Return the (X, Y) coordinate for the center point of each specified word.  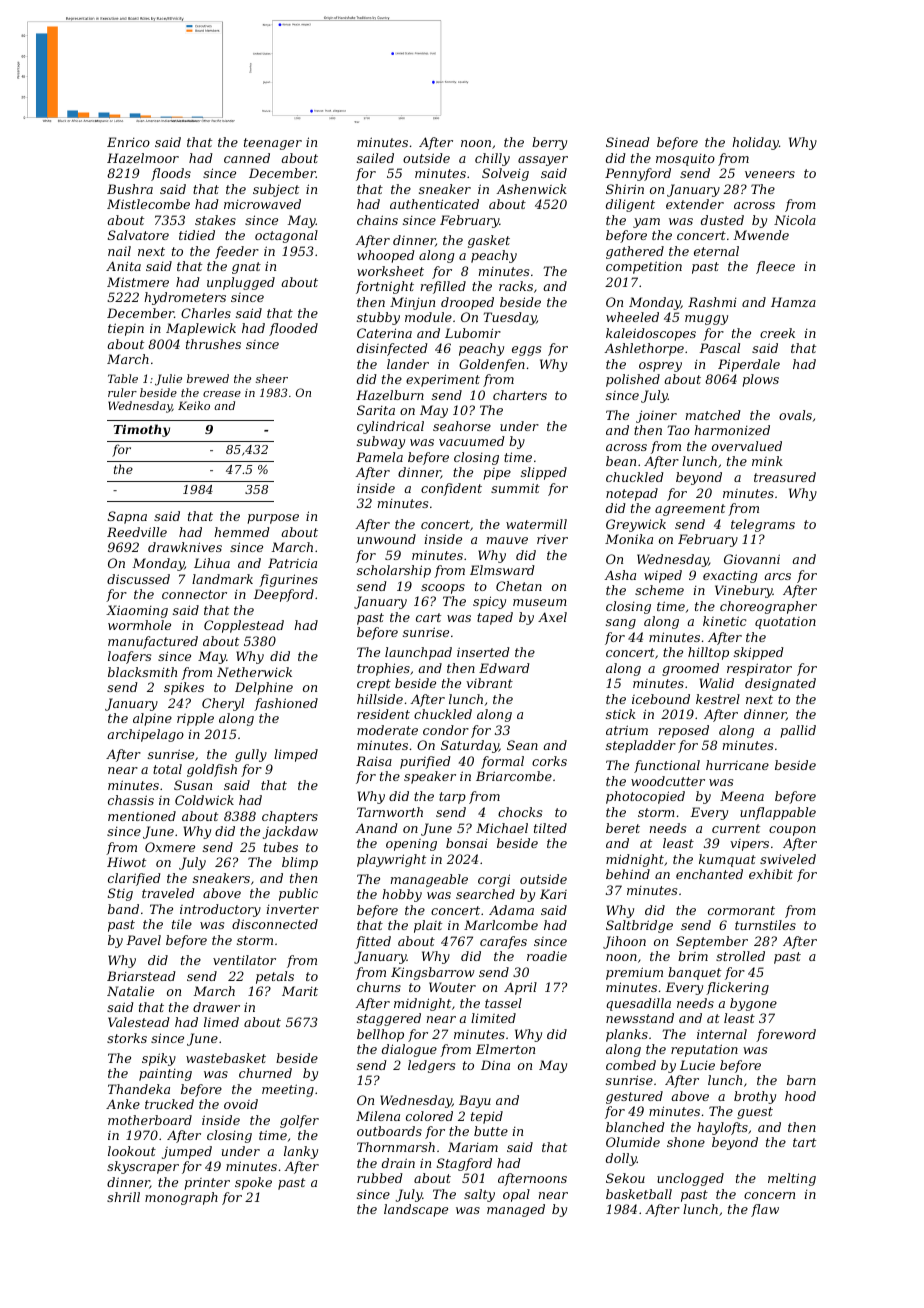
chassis (131, 800)
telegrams (763, 525)
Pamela (379, 457)
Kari (553, 894)
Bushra (130, 189)
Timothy (141, 430)
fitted (373, 942)
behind (628, 874)
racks (516, 286)
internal (722, 1034)
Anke (123, 1104)
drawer (216, 1007)
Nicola (795, 220)
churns (379, 987)
